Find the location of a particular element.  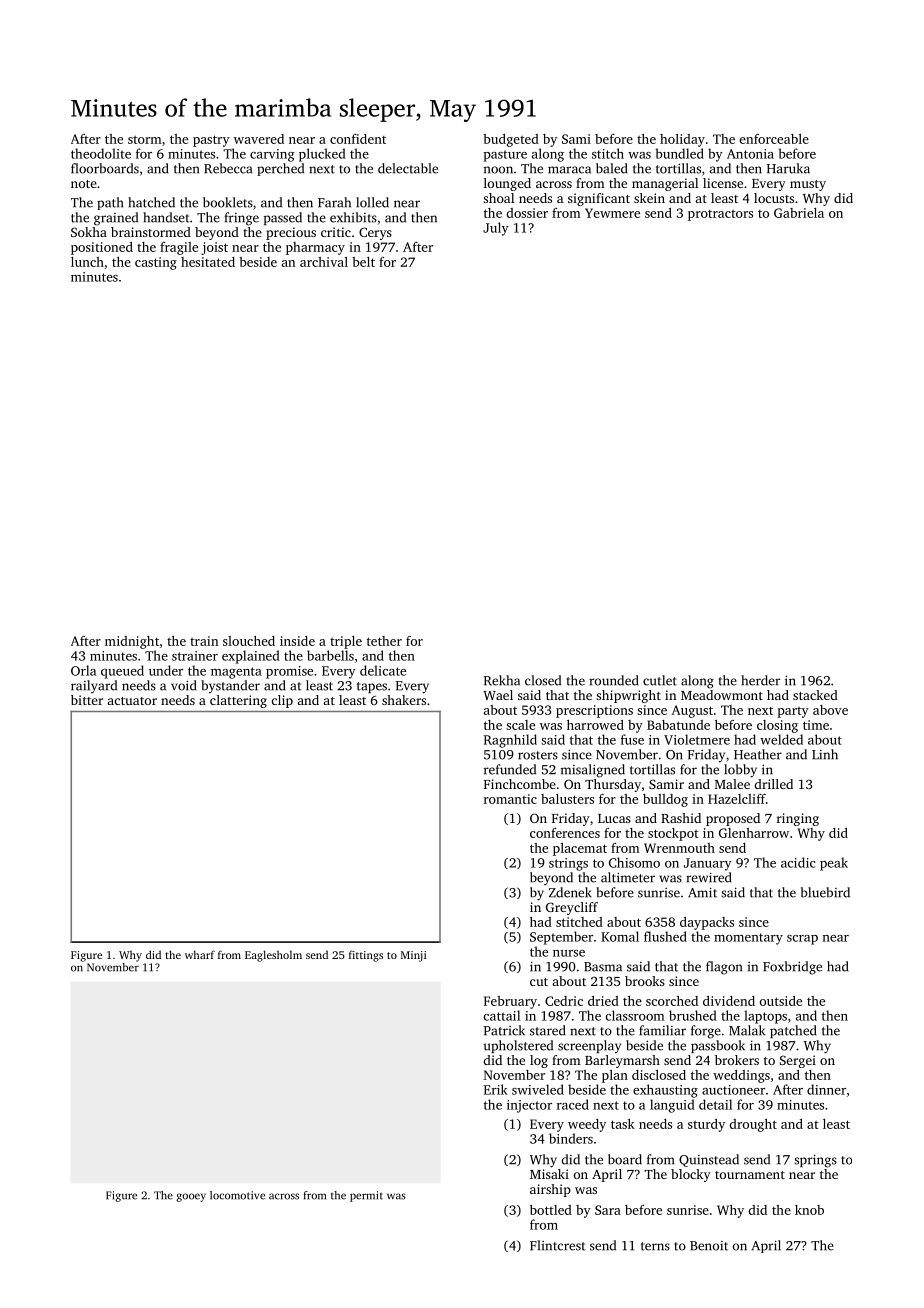

holiday is located at coordinates (682, 140).
